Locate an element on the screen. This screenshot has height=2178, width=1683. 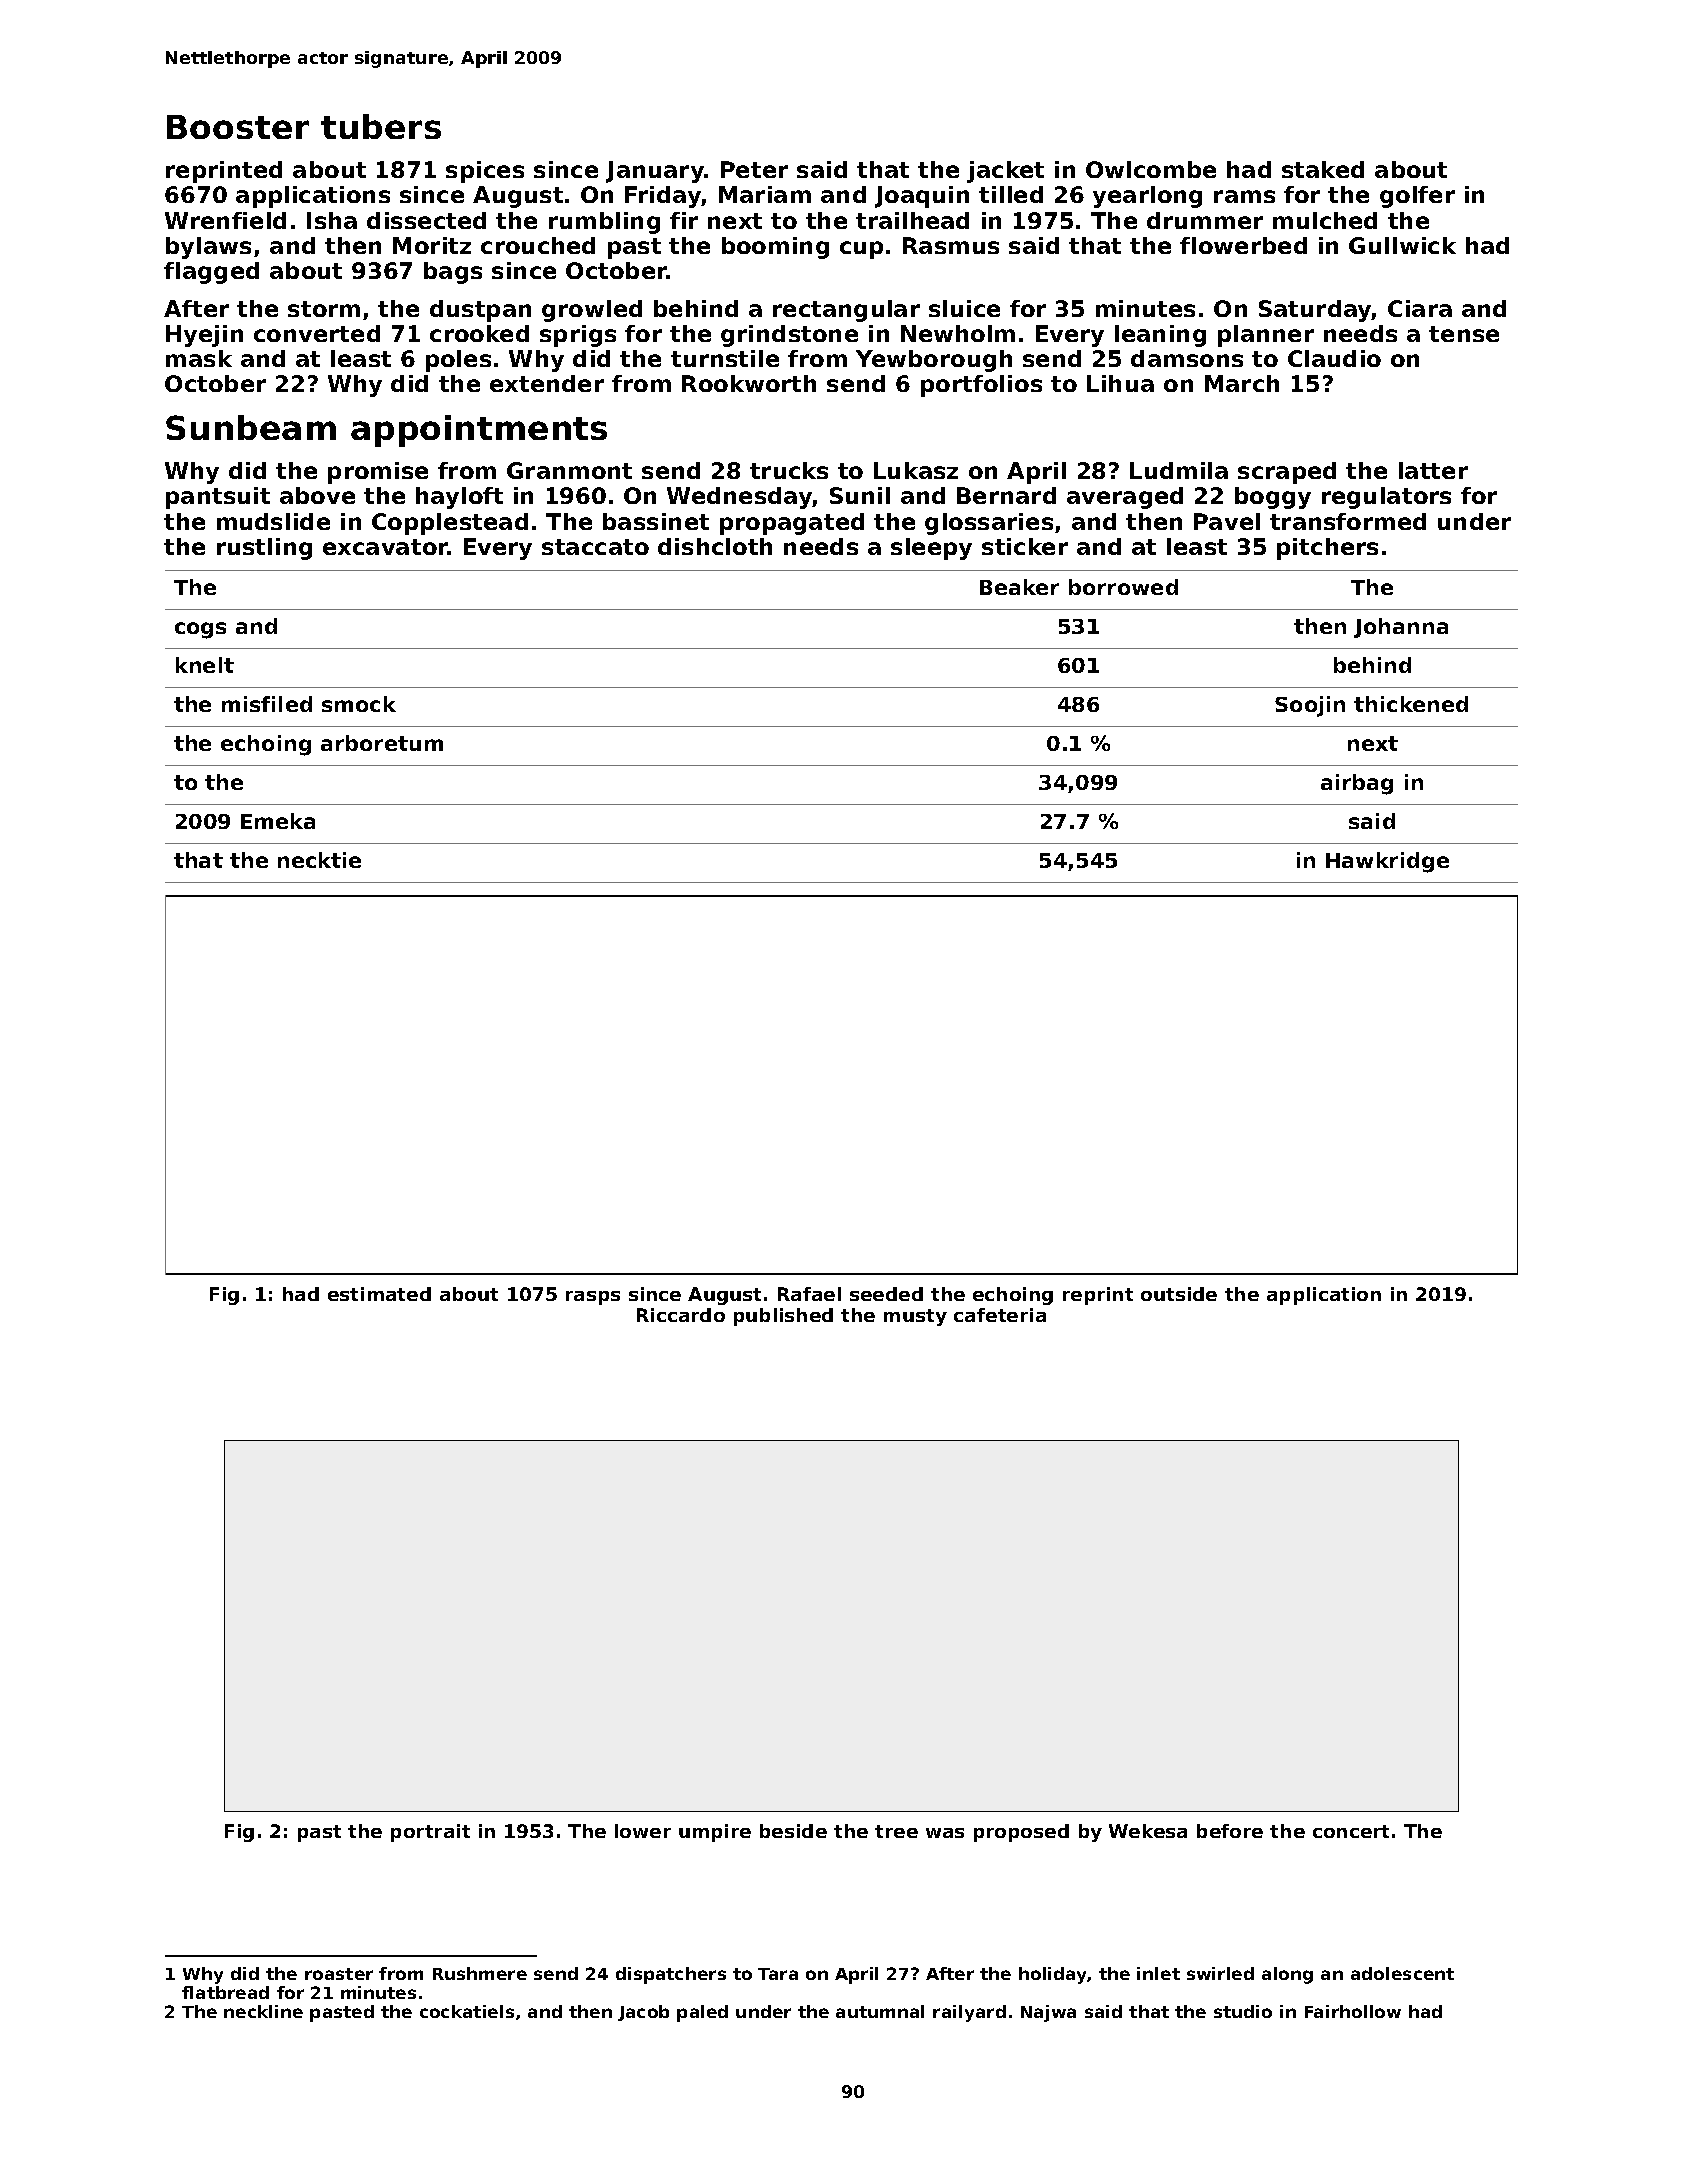
portrait is located at coordinates (430, 1833).
